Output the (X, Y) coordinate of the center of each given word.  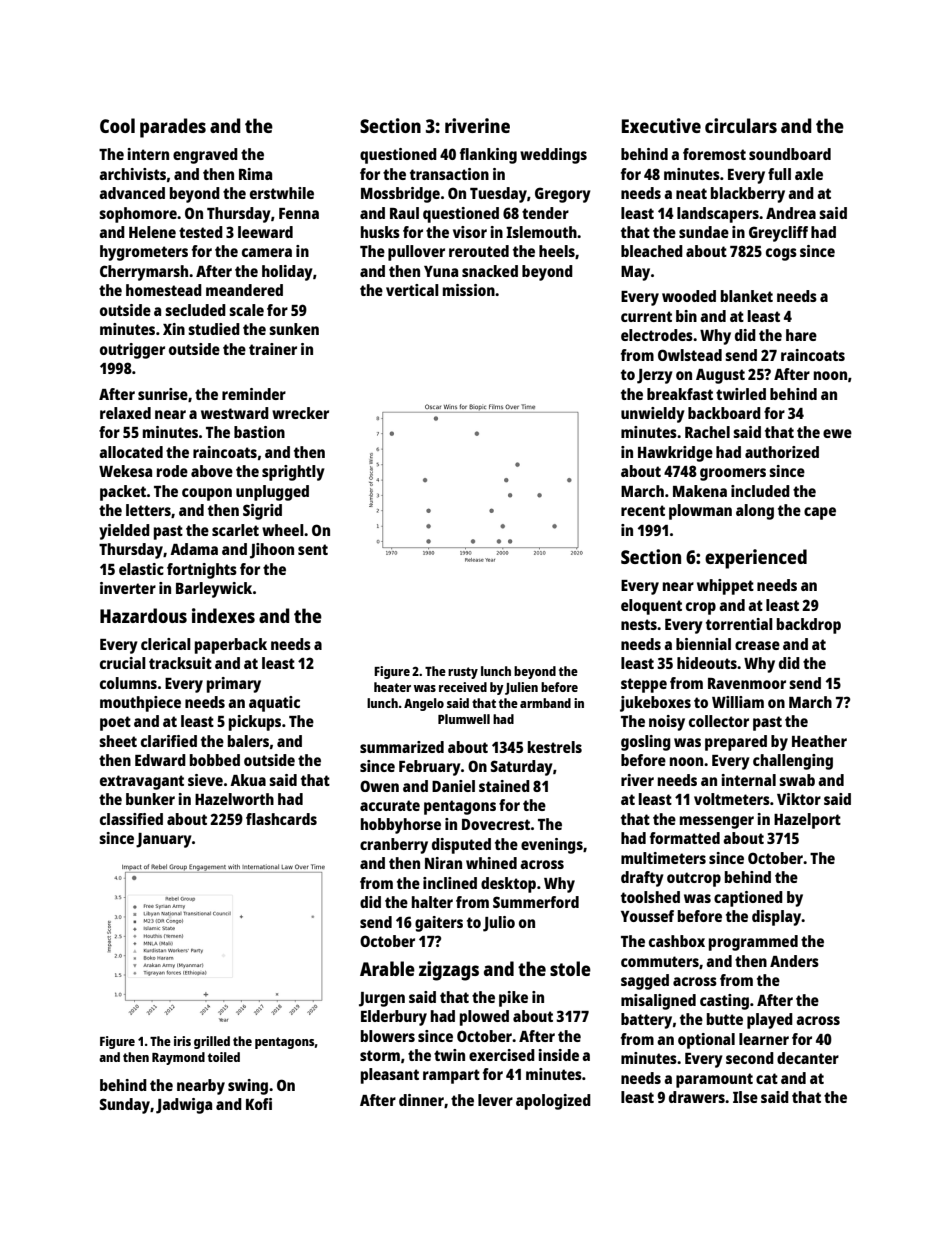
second (750, 1058)
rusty (463, 673)
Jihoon (272, 551)
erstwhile (282, 193)
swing (248, 1087)
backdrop (809, 626)
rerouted (479, 251)
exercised (502, 1055)
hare (801, 335)
